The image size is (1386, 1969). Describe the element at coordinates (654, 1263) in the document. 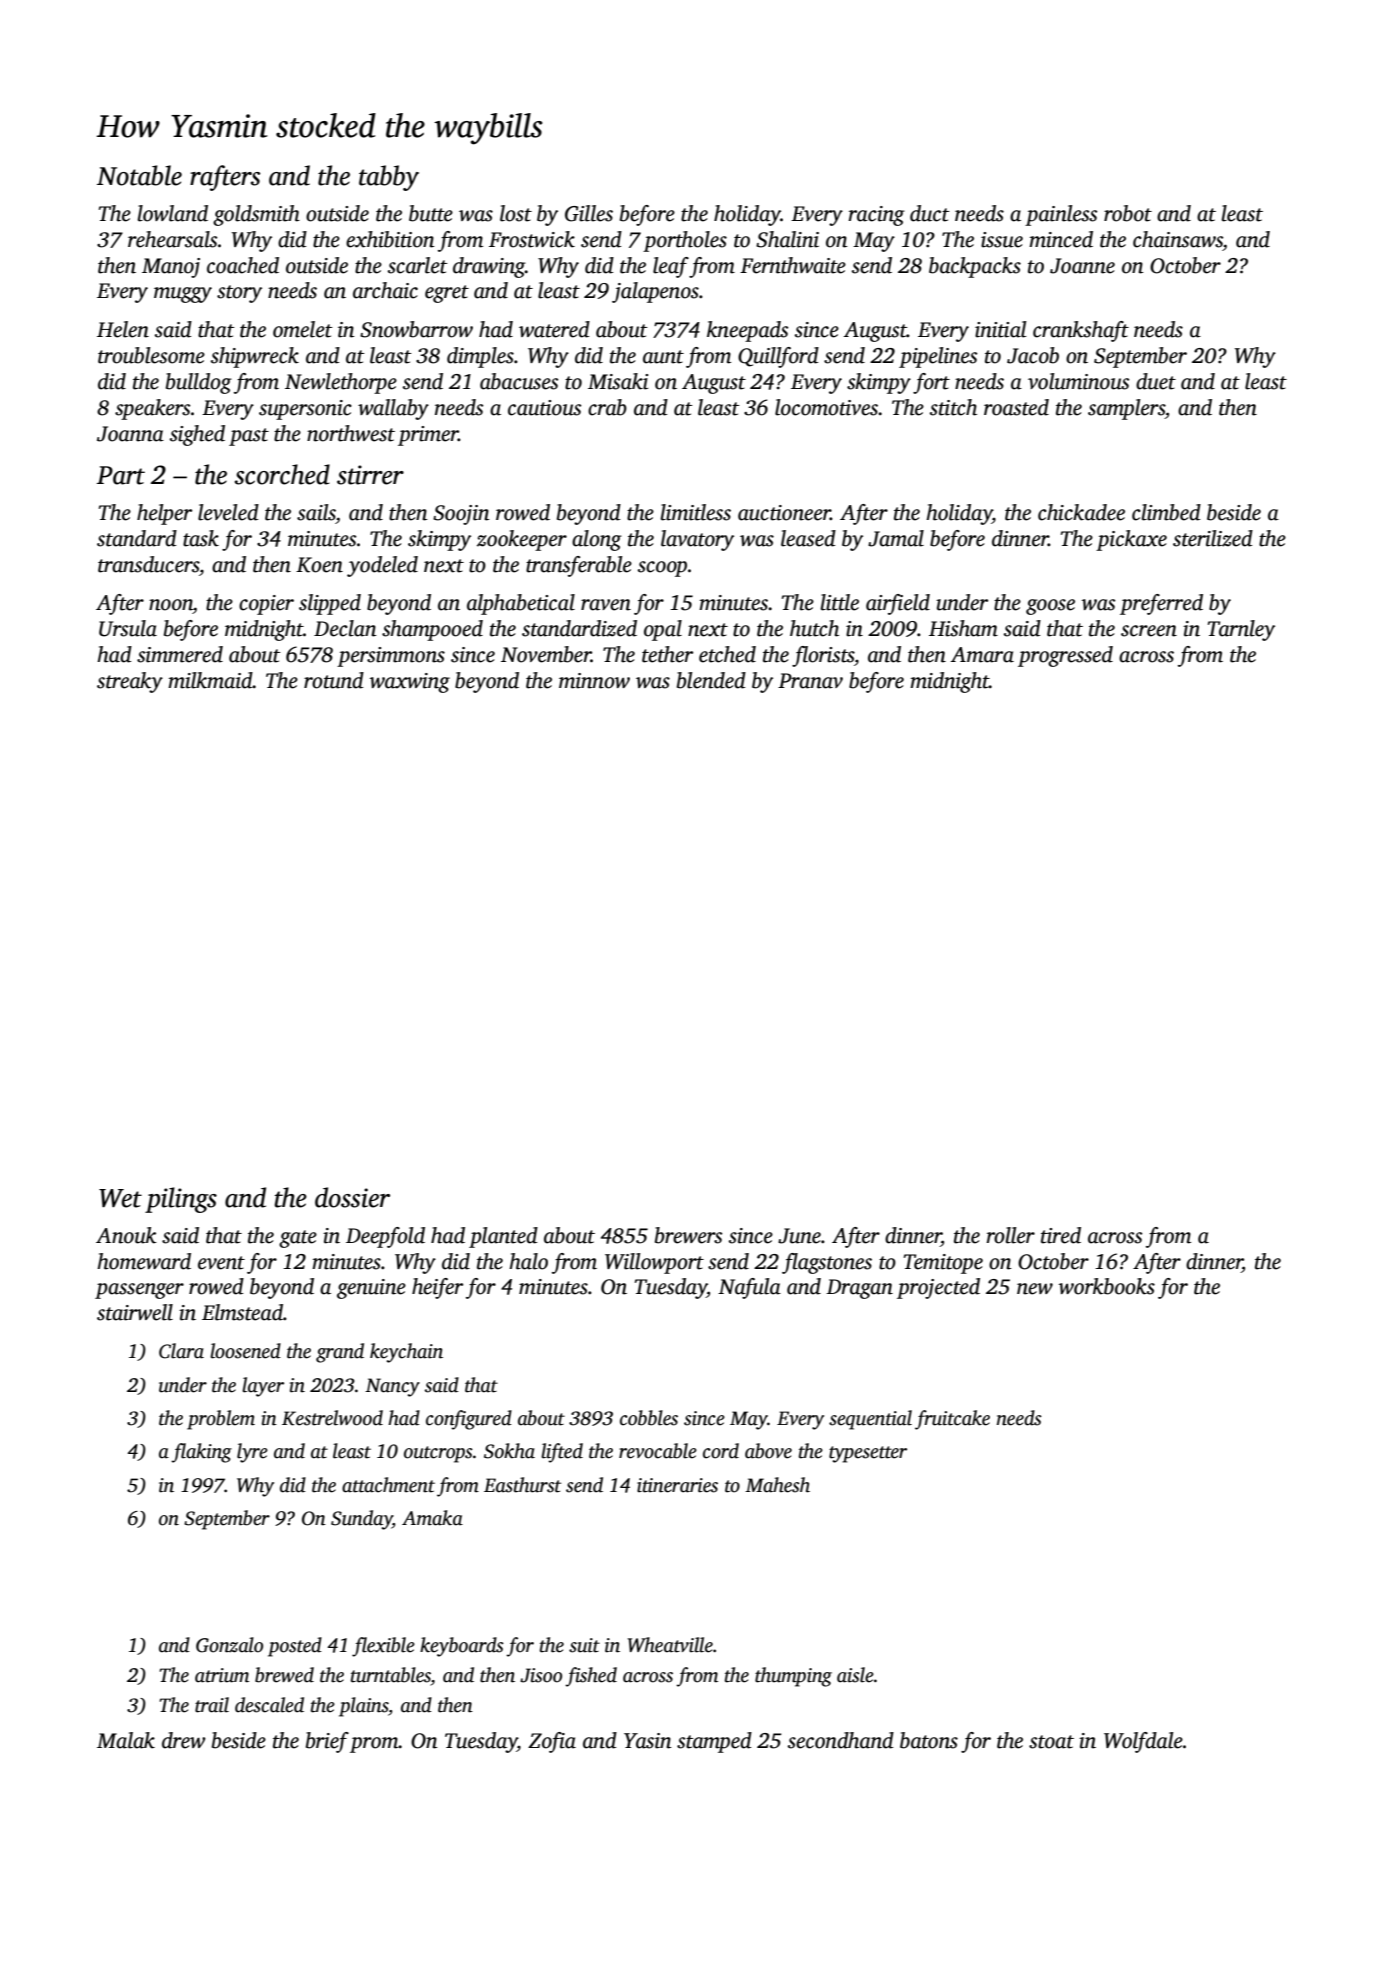

I see `Willowport` at that location.
